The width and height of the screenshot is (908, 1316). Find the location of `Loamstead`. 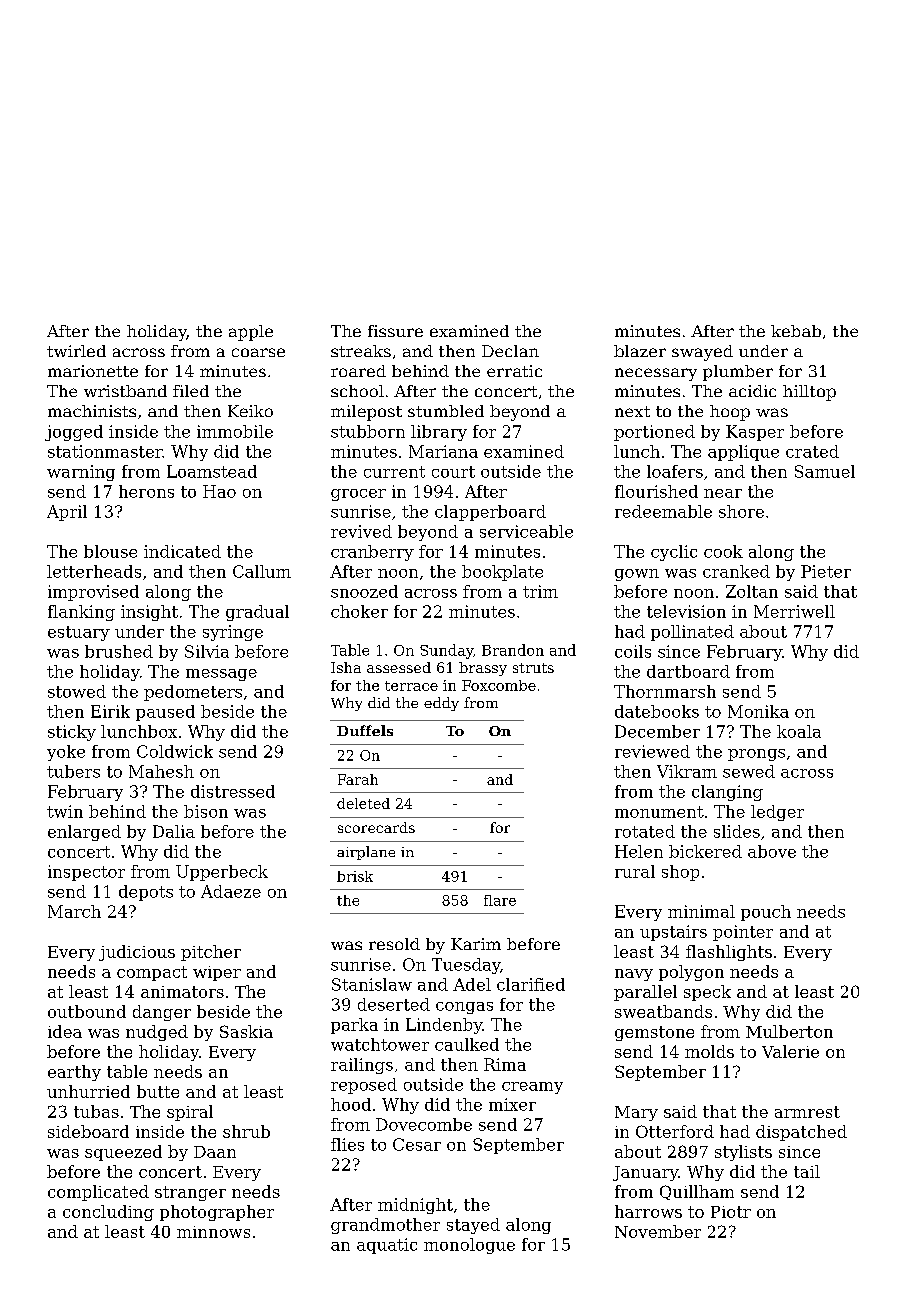

Loamstead is located at coordinates (212, 471).
